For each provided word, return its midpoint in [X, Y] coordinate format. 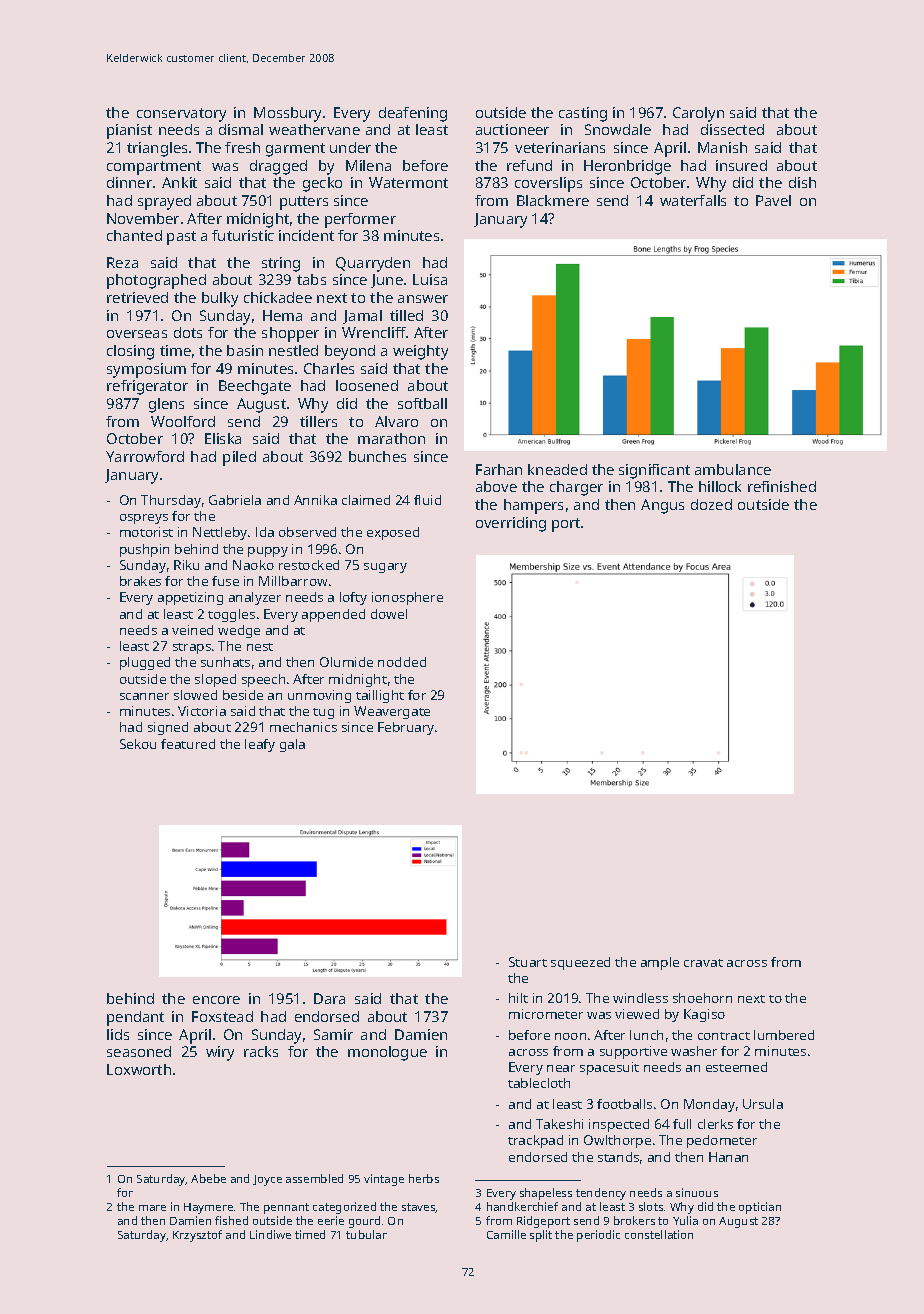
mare [152, 1208]
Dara [329, 998]
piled [239, 458]
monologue [387, 1053]
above [496, 486]
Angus [662, 506]
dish [802, 182]
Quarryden [373, 264]
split [541, 1236]
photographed [156, 281]
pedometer [722, 1141]
